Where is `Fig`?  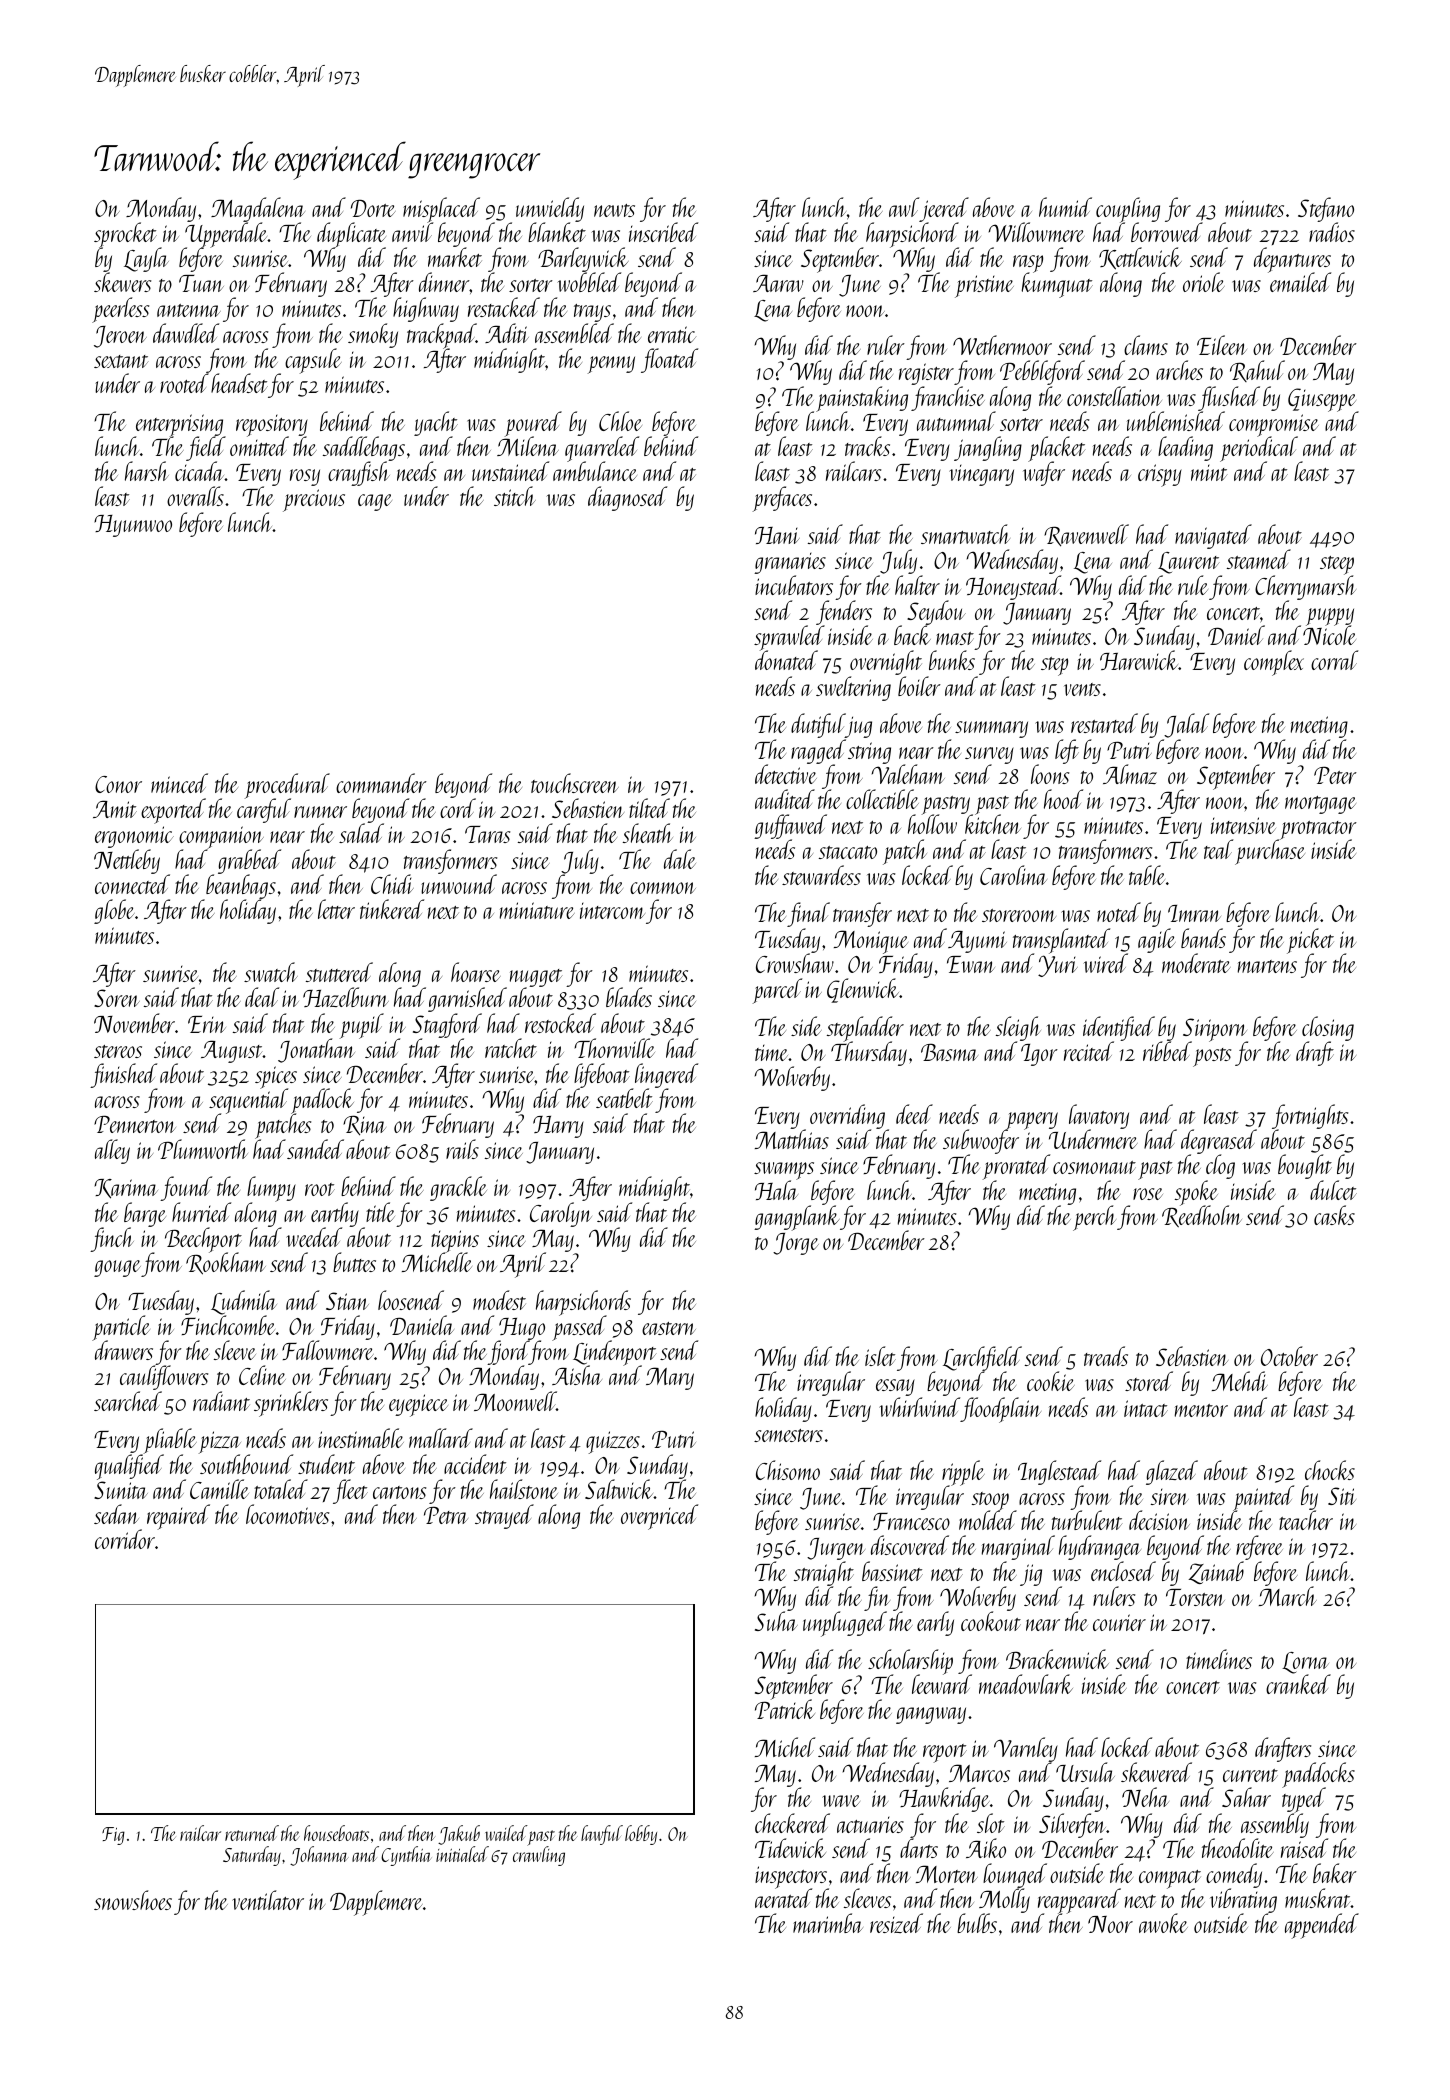 Fig is located at coordinates (113, 1836).
